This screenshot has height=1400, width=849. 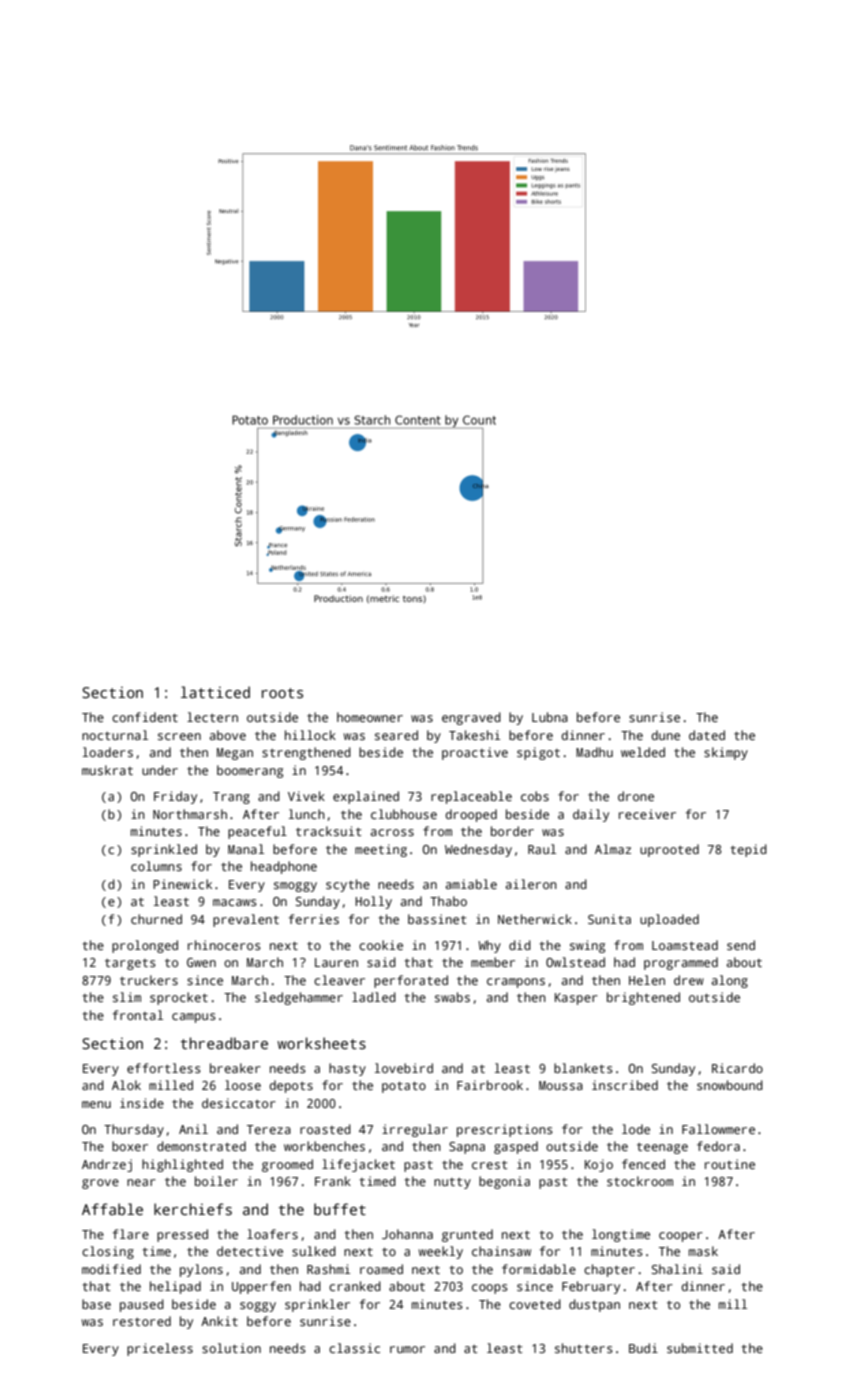 What do you see at coordinates (448, 901) in the screenshot?
I see `Thabo` at bounding box center [448, 901].
